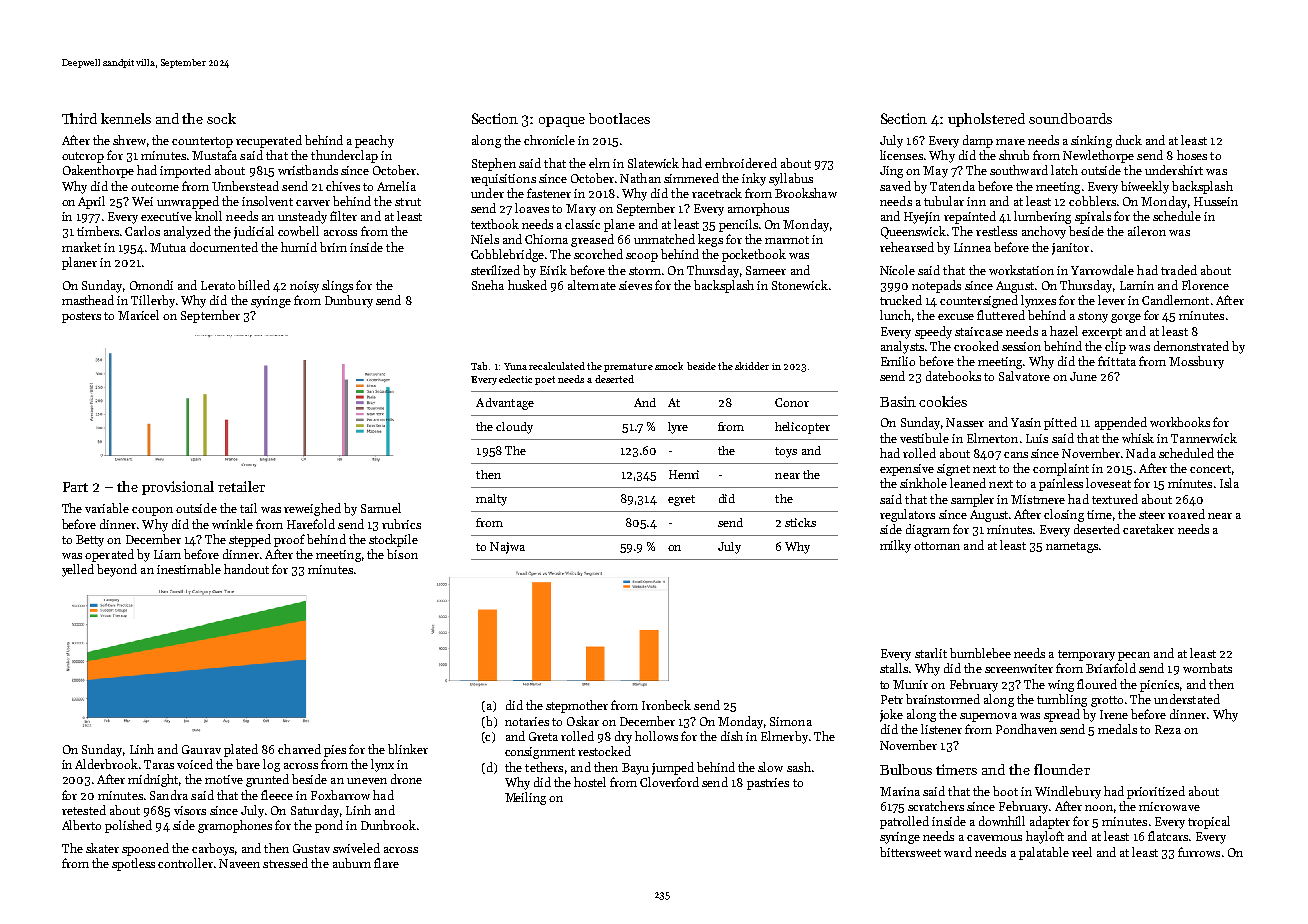  I want to click on noisy, so click(304, 287).
